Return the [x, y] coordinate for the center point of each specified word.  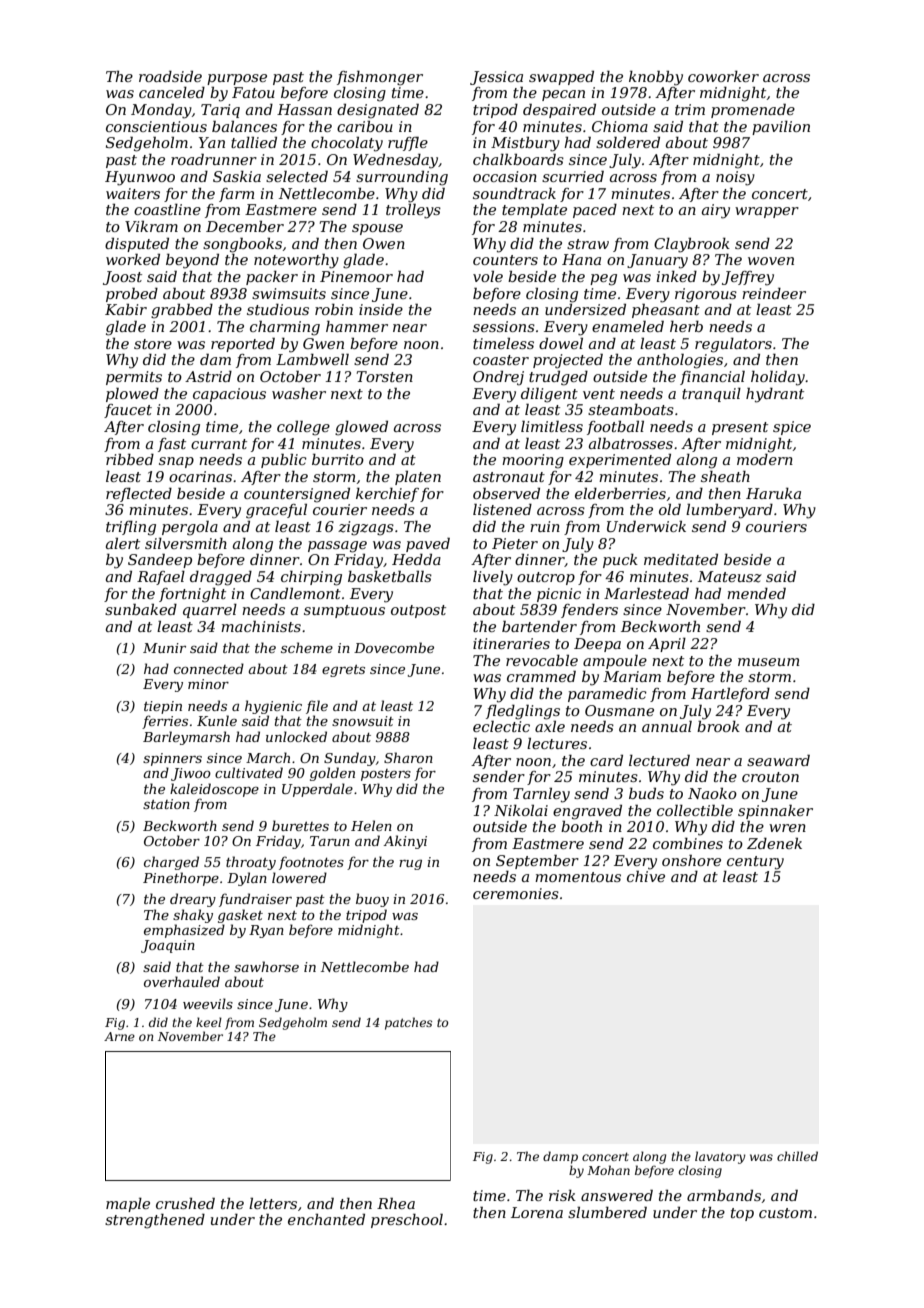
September [537, 861]
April [667, 645]
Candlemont [295, 593]
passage [337, 547]
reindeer [774, 293]
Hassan [304, 109]
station [166, 804]
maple [128, 1205]
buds [646, 793]
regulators [733, 345]
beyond [192, 261]
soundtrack [514, 193]
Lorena [537, 1212]
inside [381, 309]
